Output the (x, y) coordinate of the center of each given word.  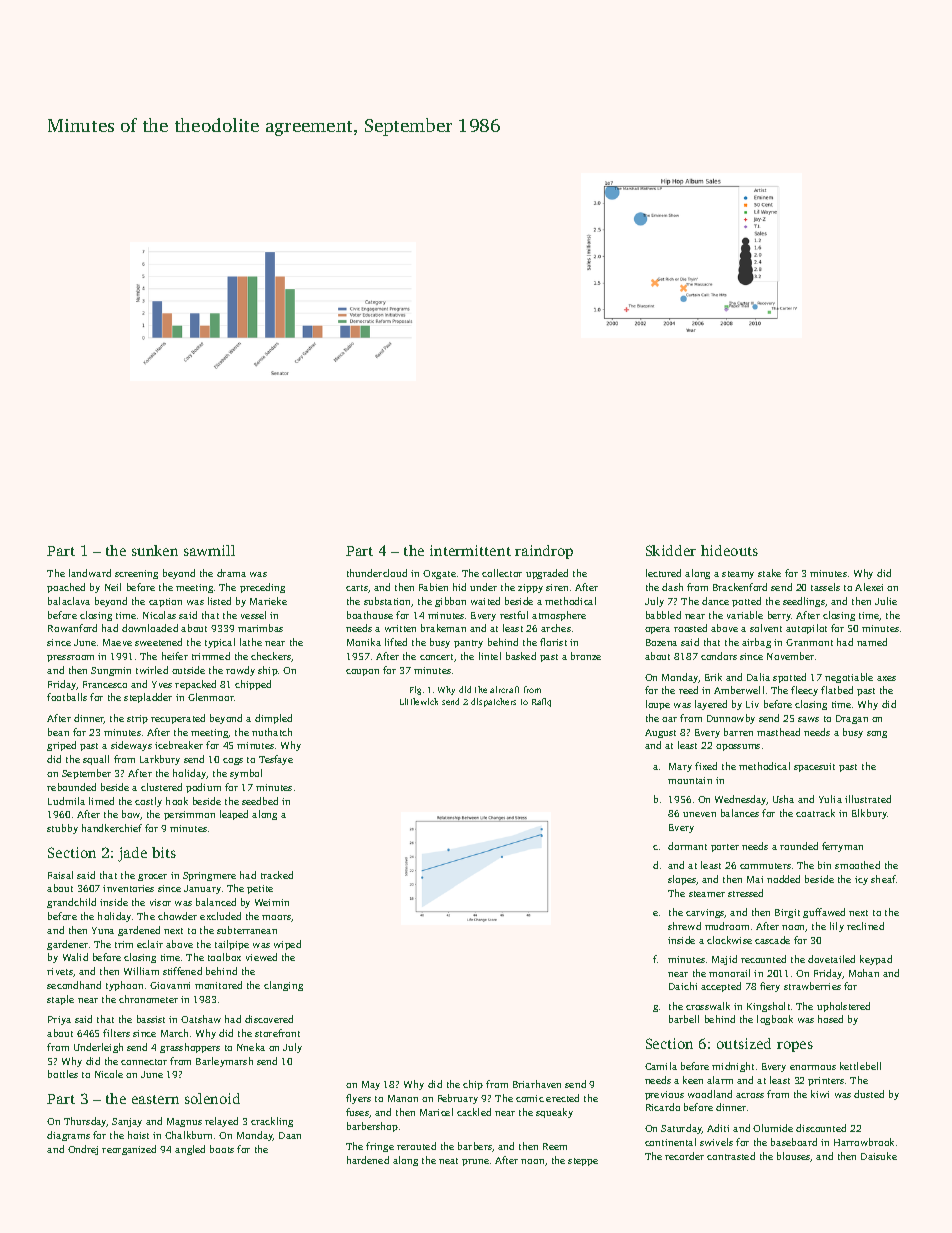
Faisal (60, 875)
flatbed (837, 690)
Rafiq (541, 702)
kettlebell (860, 1066)
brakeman (443, 628)
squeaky (554, 1113)
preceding (262, 588)
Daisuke (879, 1156)
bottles (63, 1074)
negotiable (849, 678)
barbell (684, 1019)
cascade (772, 940)
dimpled (273, 719)
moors (277, 918)
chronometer (148, 999)
